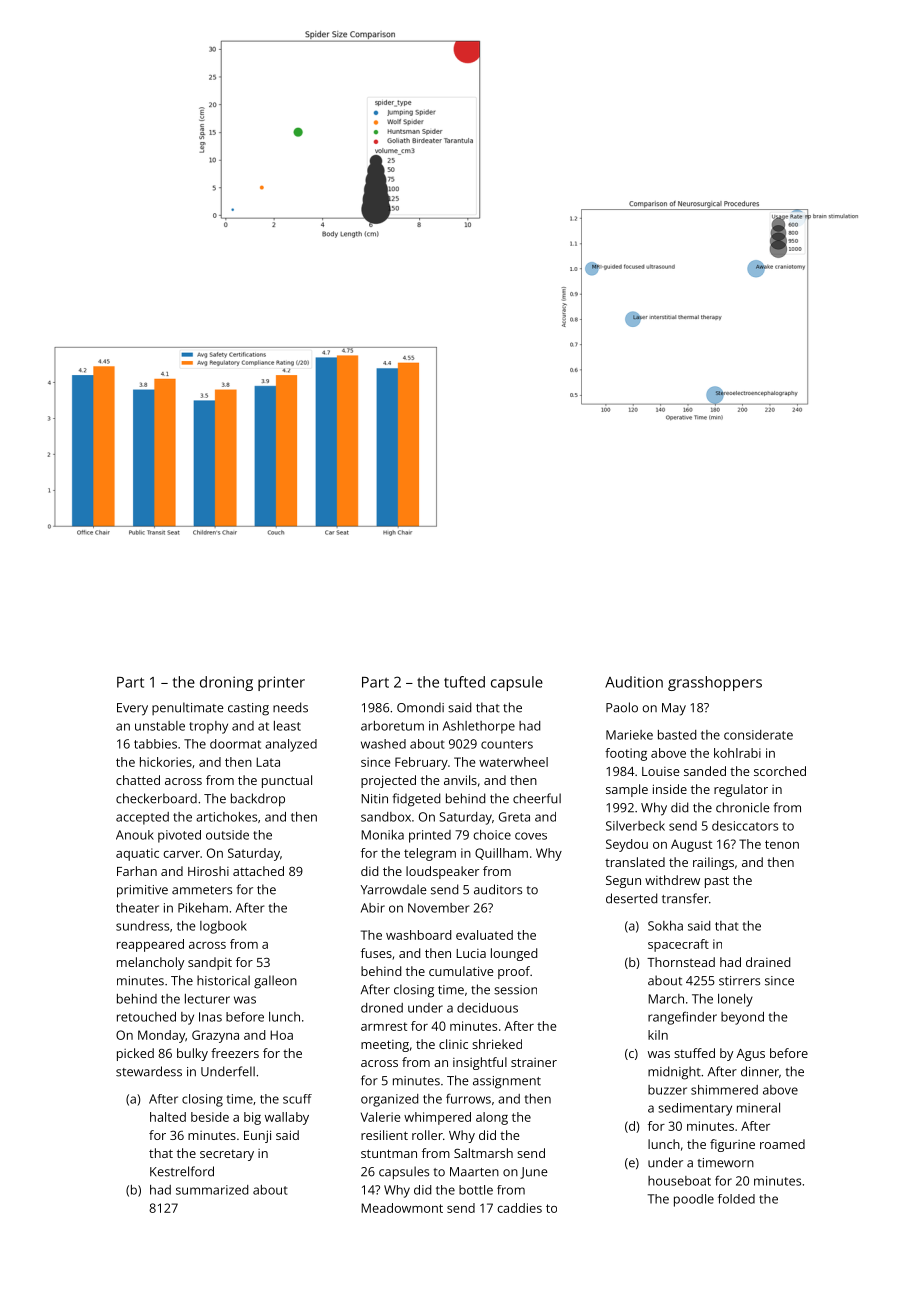  Describe the element at coordinates (150, 945) in the screenshot. I see `reappeared` at that location.
